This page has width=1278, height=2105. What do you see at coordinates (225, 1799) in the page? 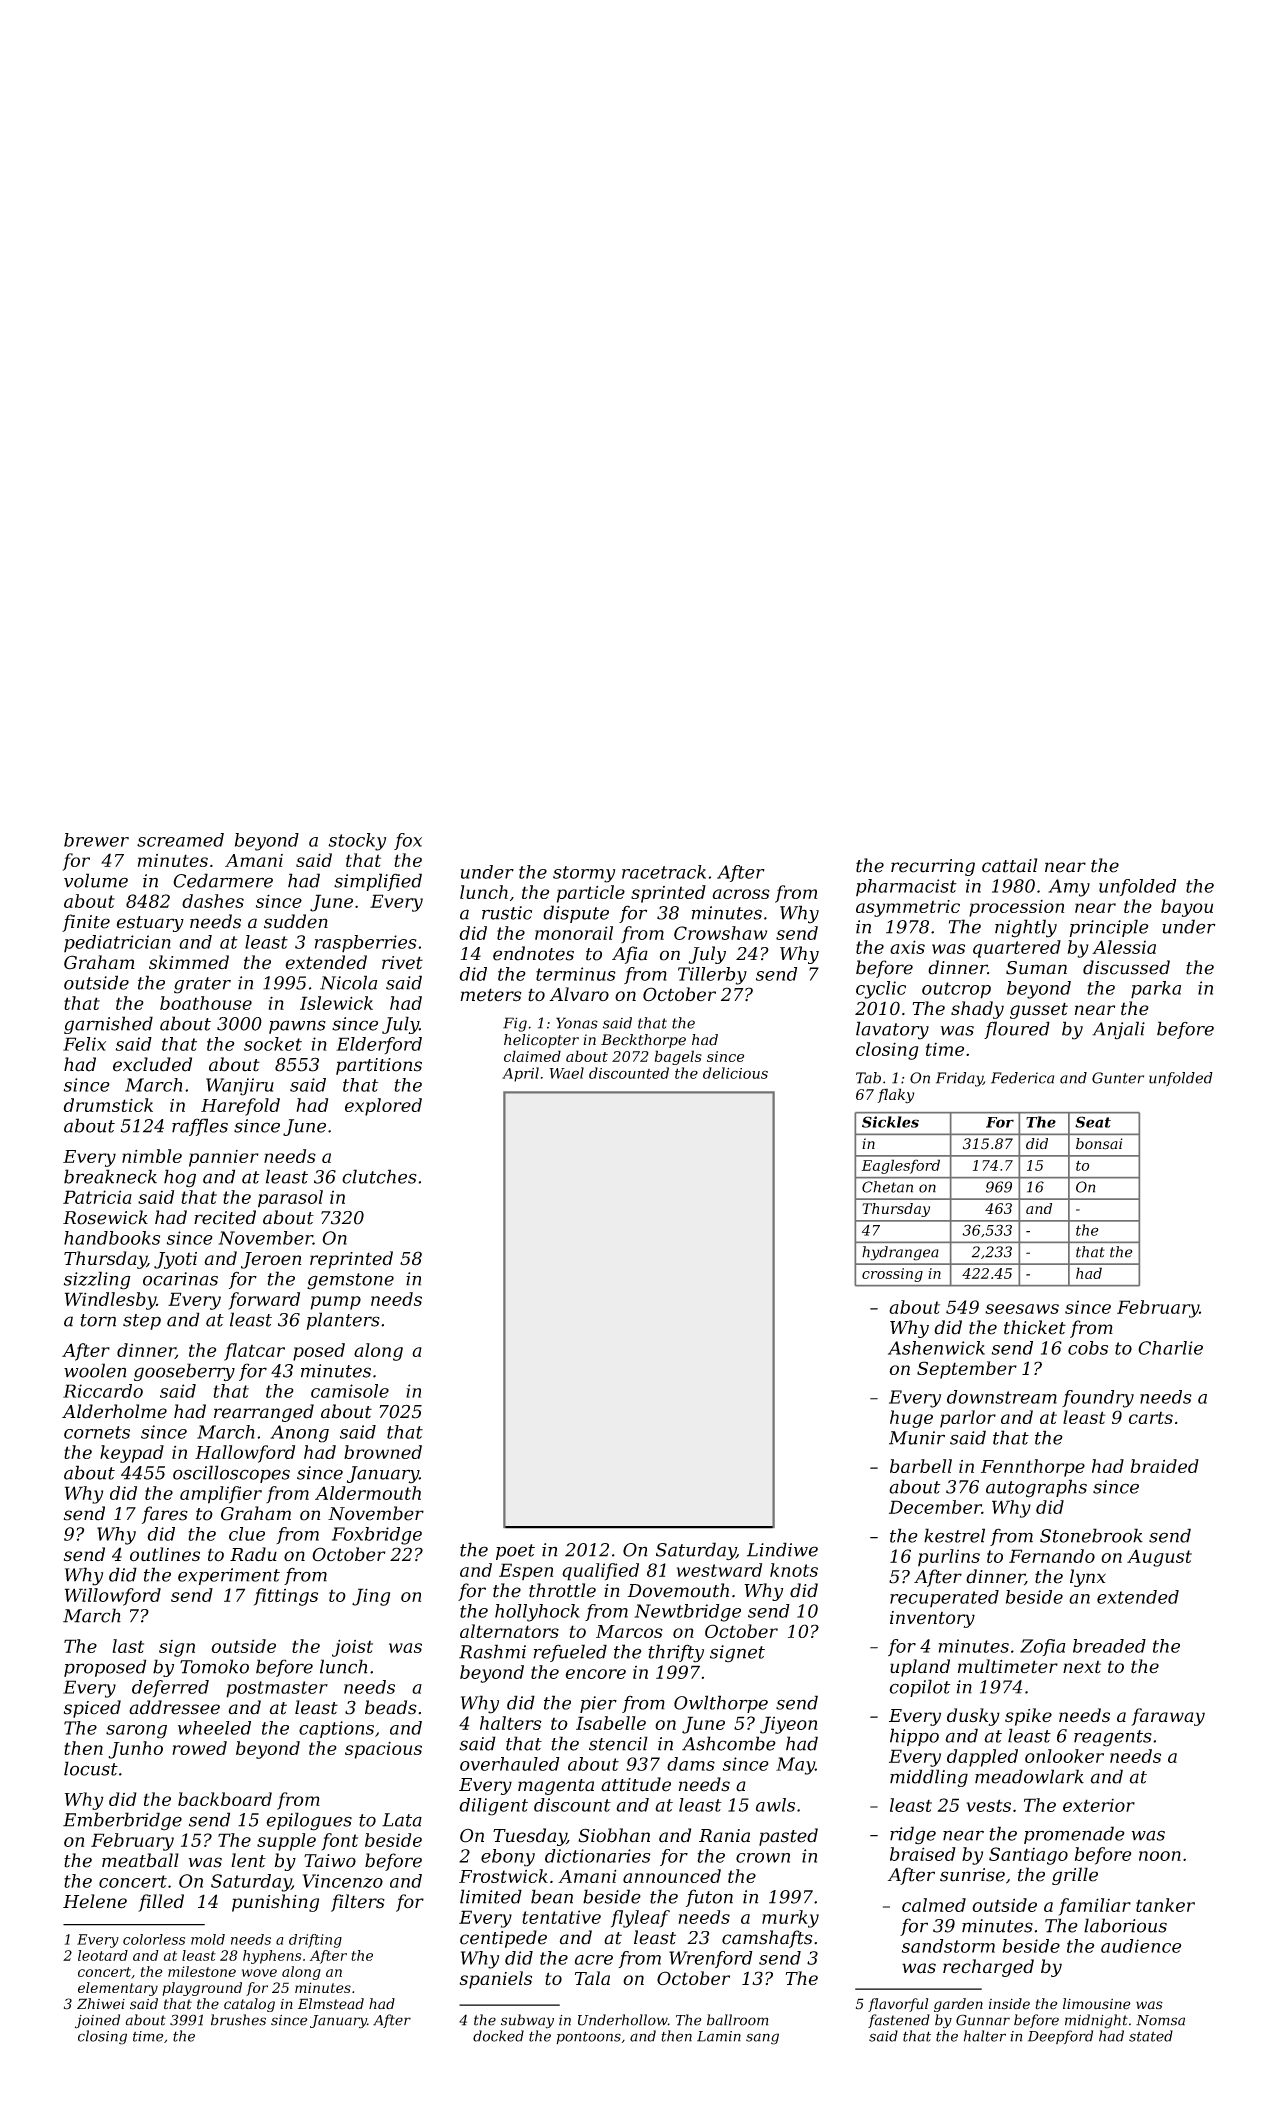
I see `backboard` at bounding box center [225, 1799].
